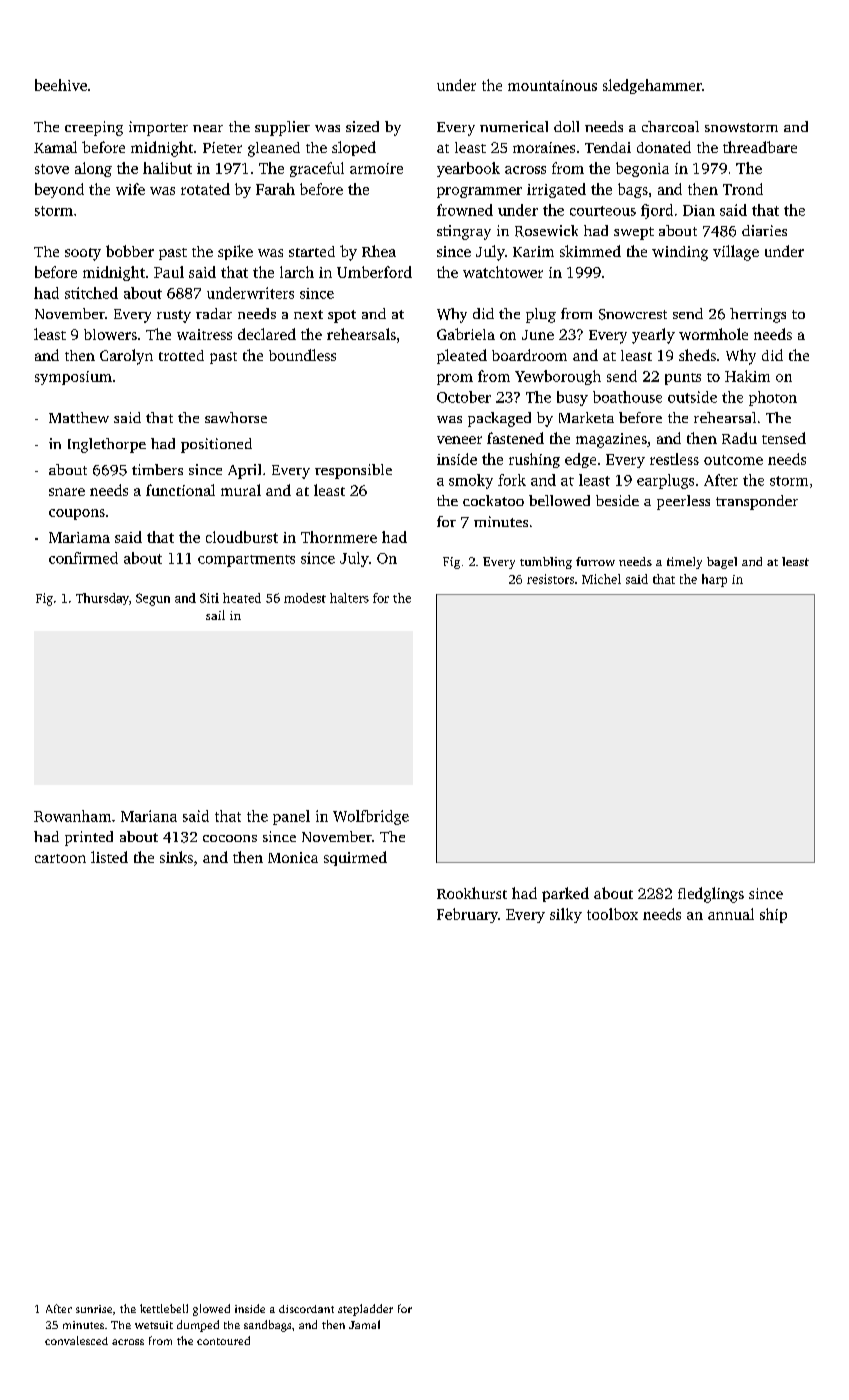 Image resolution: width=849 pixels, height=1400 pixels. I want to click on armoire, so click(376, 168).
